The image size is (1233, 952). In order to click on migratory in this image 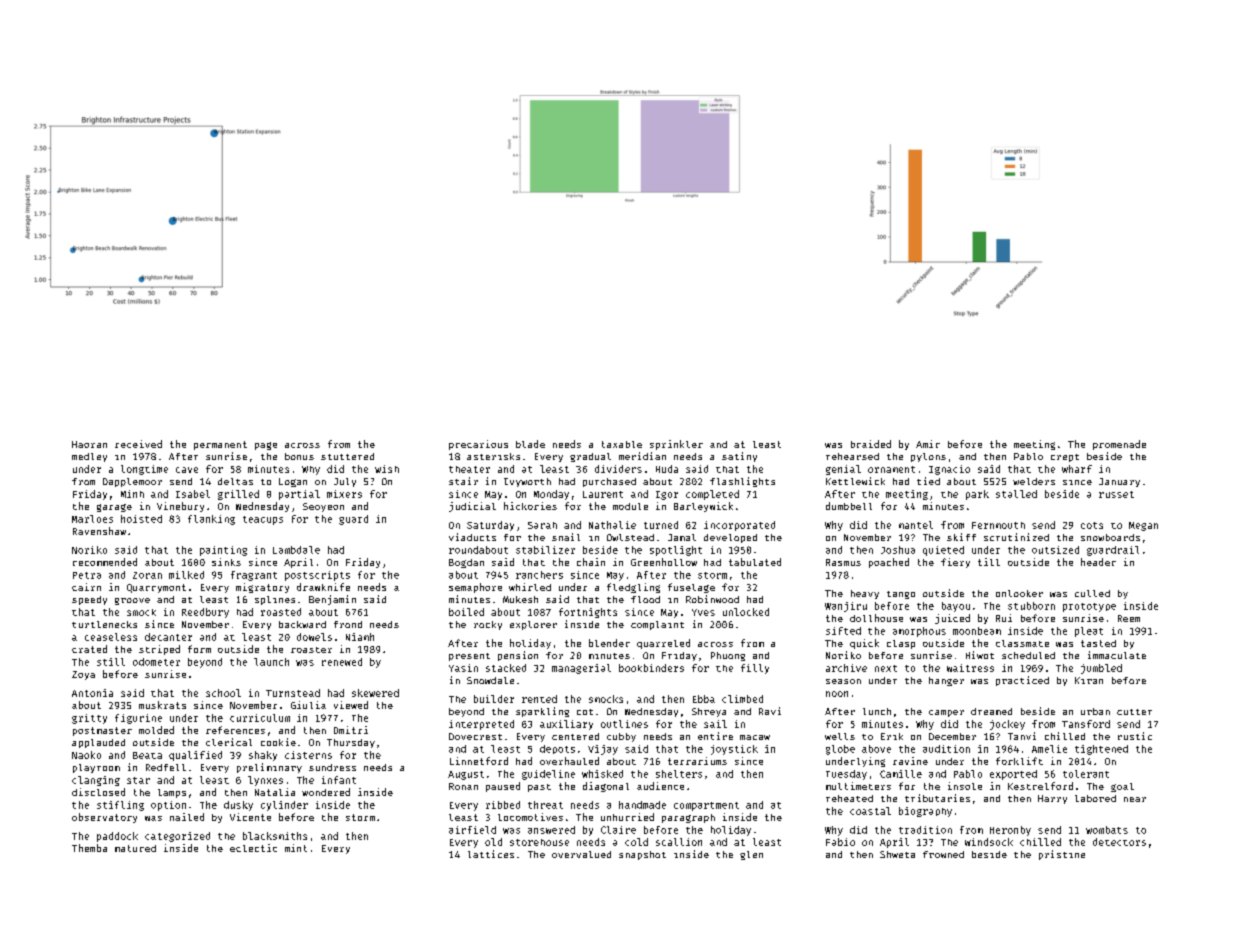, I will do `click(262, 588)`.
